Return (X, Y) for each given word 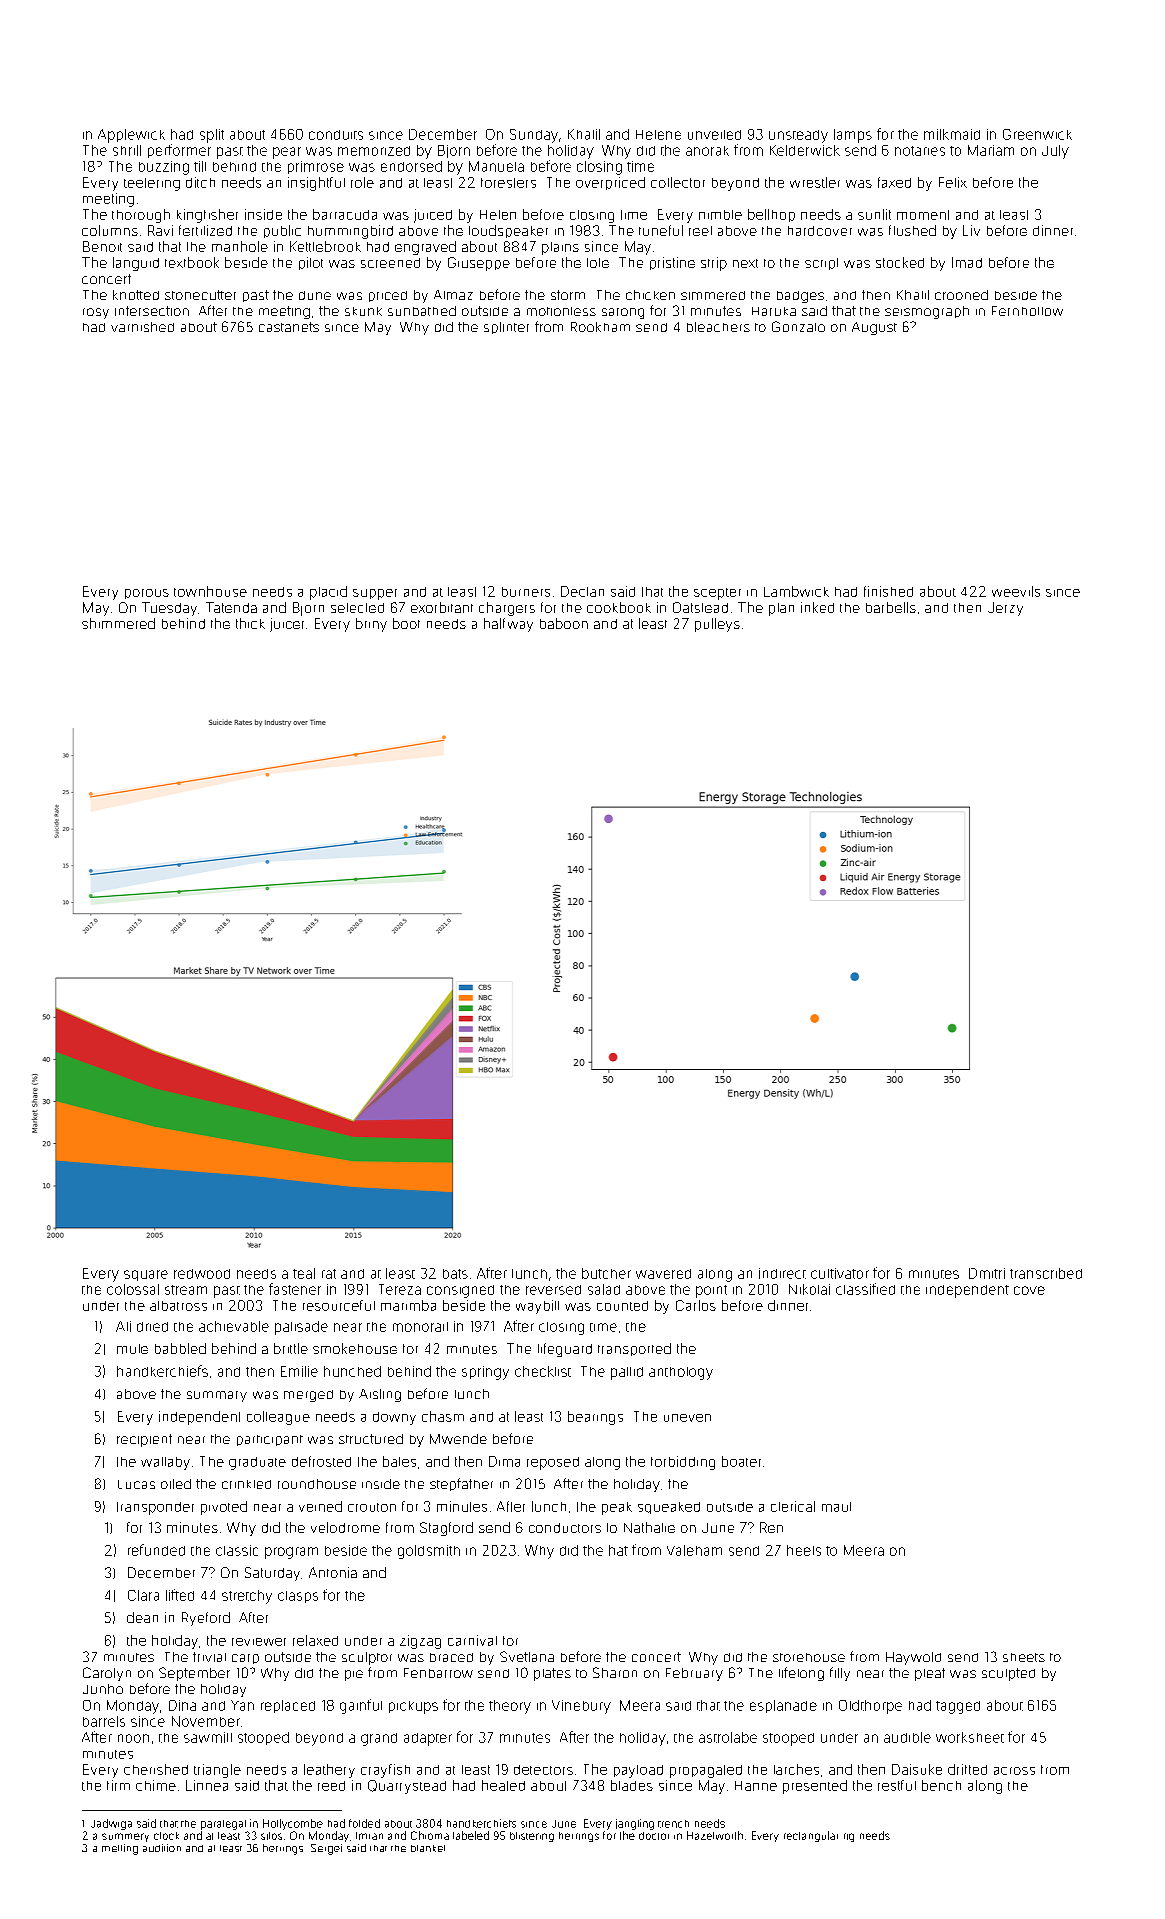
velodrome (345, 1527)
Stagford (446, 1529)
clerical (793, 1506)
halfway (508, 625)
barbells (891, 607)
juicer (287, 625)
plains (560, 248)
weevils (1016, 591)
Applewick (131, 136)
